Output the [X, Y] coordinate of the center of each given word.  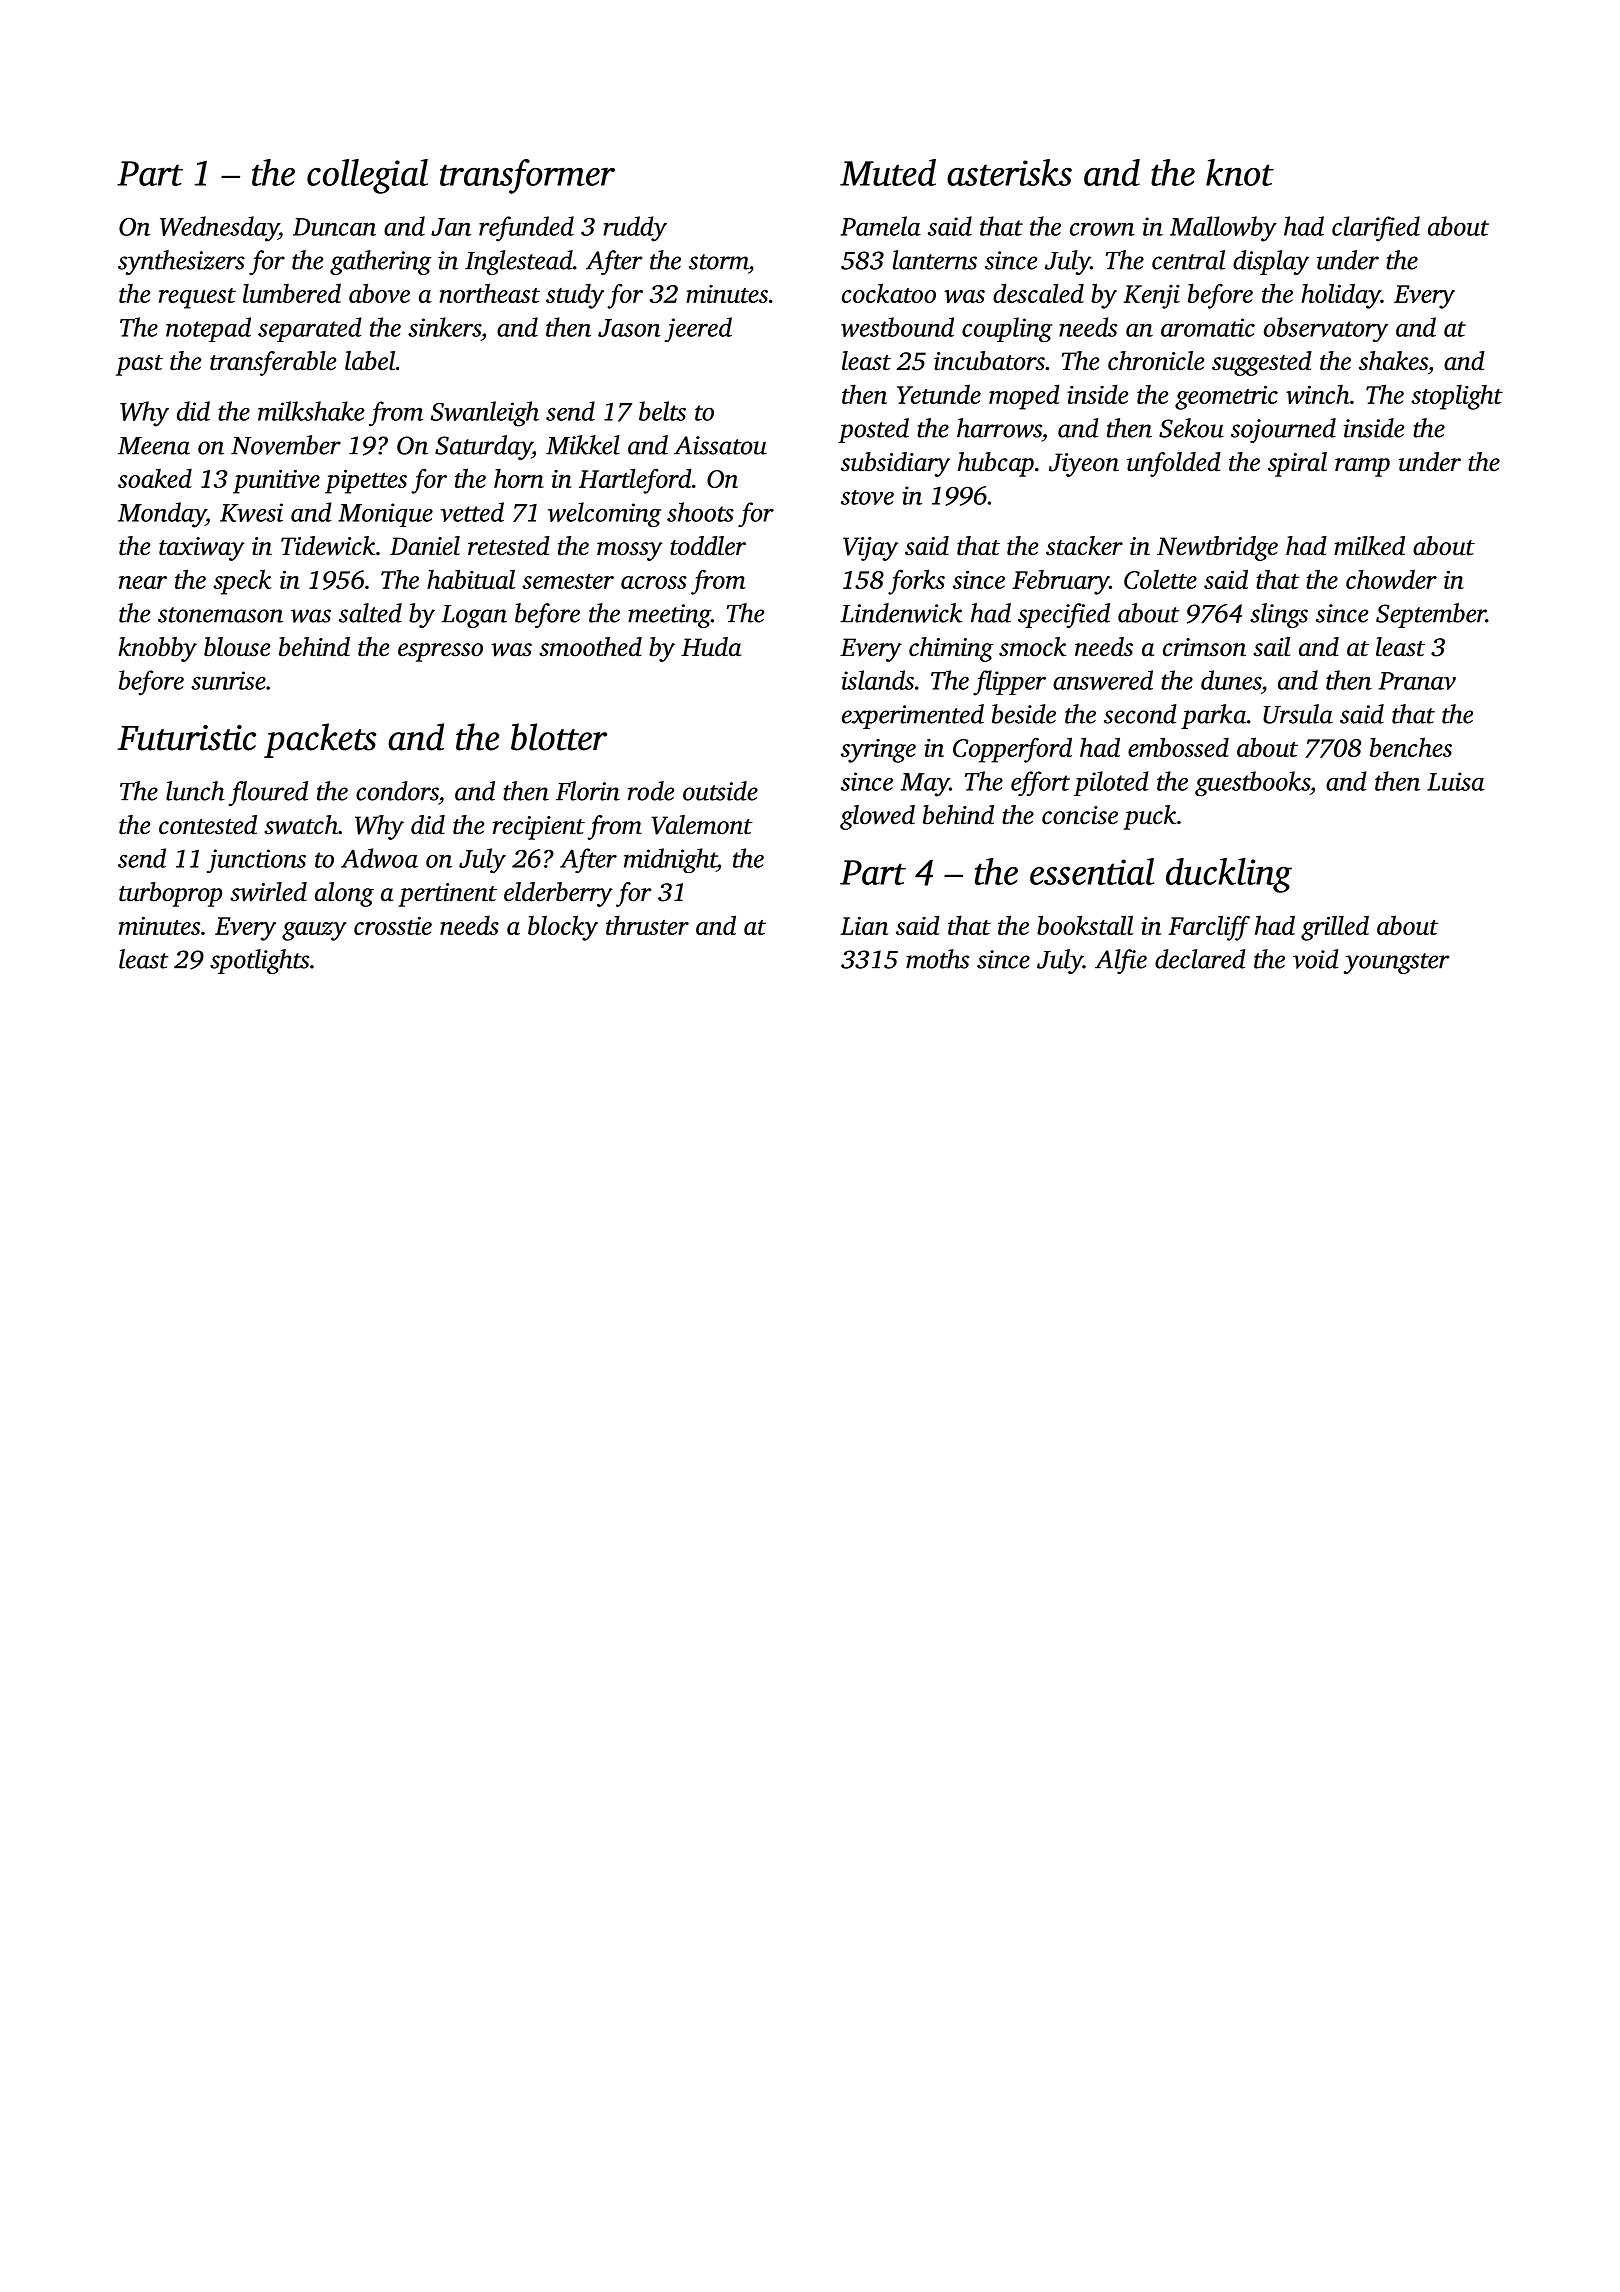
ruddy [635, 229]
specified [1064, 615]
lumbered [292, 293]
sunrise [228, 680]
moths [937, 959]
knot [1240, 172]
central [1188, 260]
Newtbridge [1217, 548]
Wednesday [219, 229]
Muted [888, 172]
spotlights [259, 961]
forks [916, 582]
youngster [1396, 963]
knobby [157, 649]
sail [1271, 647]
